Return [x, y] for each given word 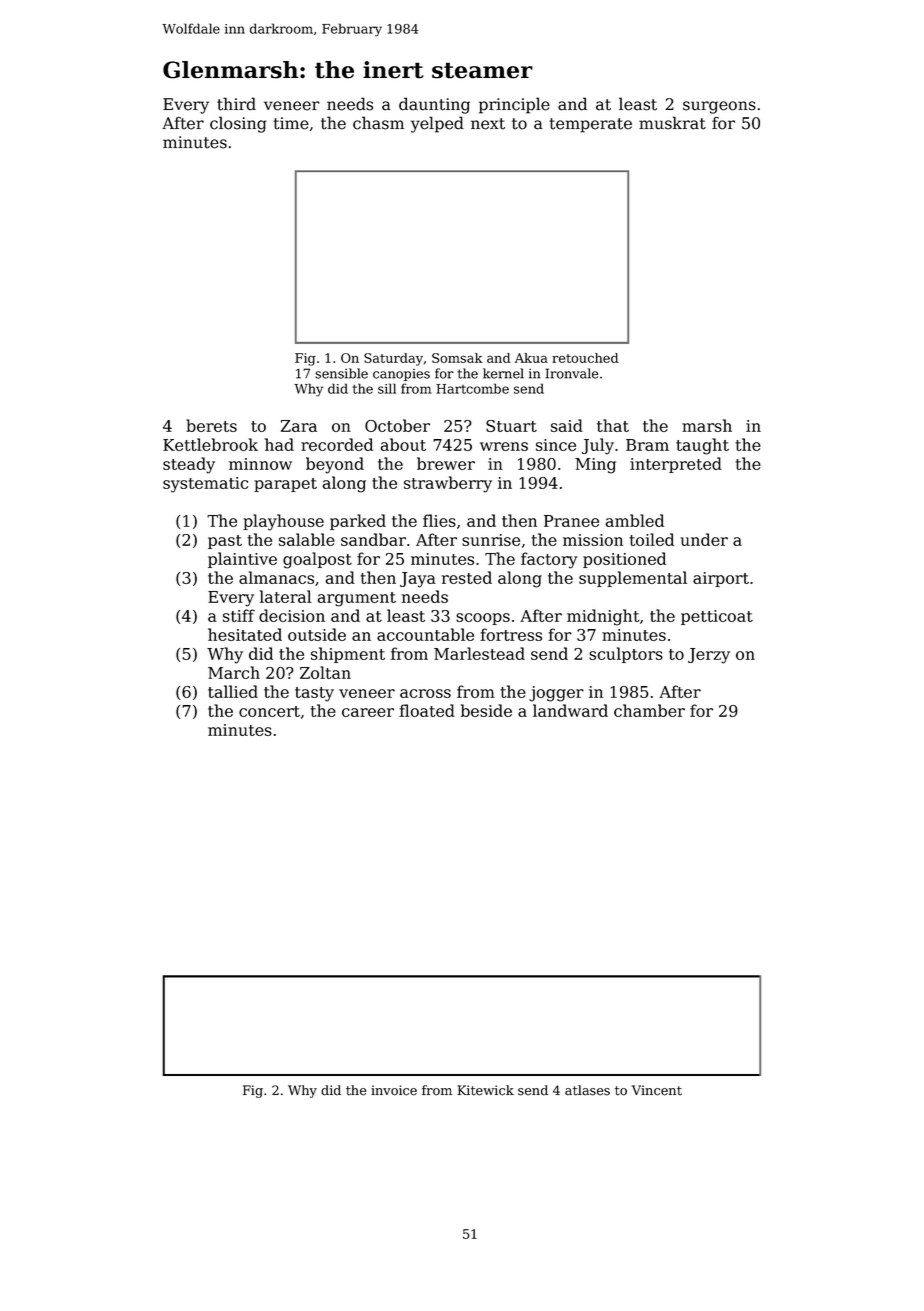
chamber [649, 710]
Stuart [511, 426]
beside [486, 710]
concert [269, 711]
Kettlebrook [210, 444]
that [613, 425]
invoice [394, 1090]
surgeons [719, 107]
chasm [378, 123]
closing [238, 124]
